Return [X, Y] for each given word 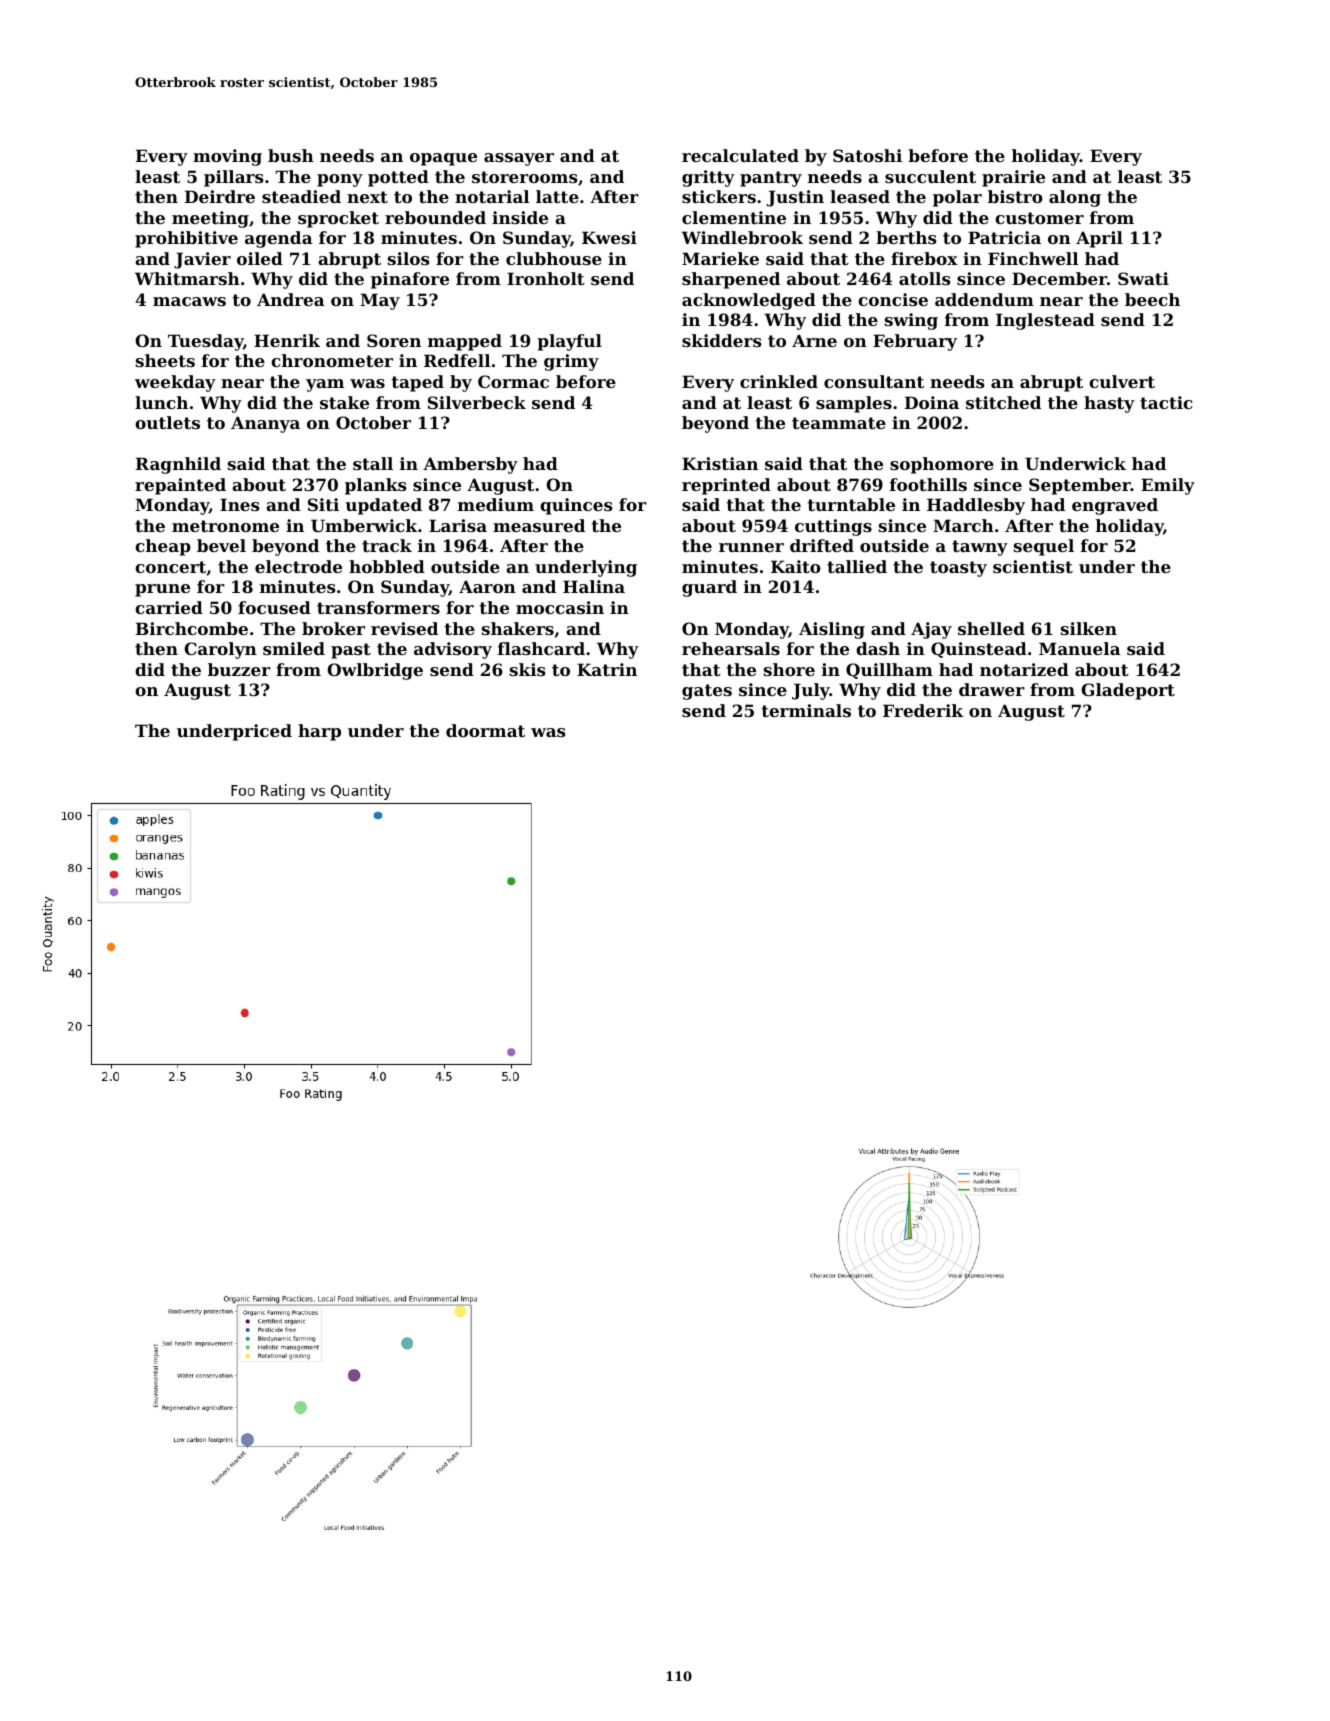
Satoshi [867, 155]
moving [227, 157]
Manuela [1080, 648]
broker [333, 628]
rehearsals [731, 648]
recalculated [740, 155]
